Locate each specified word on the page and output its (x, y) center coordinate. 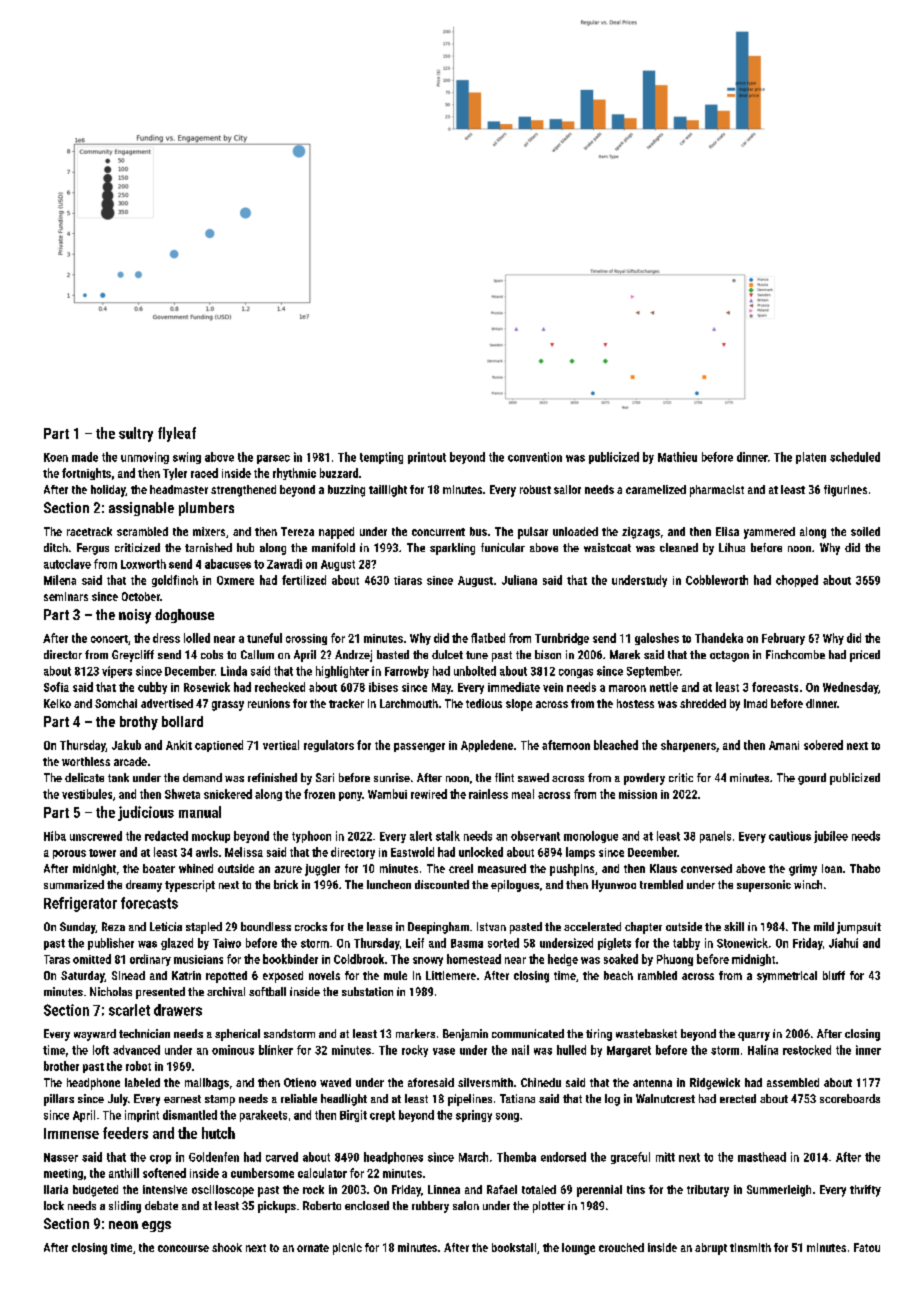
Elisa (727, 531)
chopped (797, 581)
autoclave (67, 564)
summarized (74, 884)
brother (61, 1066)
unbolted (475, 671)
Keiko (57, 703)
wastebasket (646, 1033)
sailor (567, 489)
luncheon (389, 884)
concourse (183, 1248)
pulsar (533, 533)
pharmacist (717, 491)
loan (832, 868)
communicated (528, 1033)
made (85, 457)
